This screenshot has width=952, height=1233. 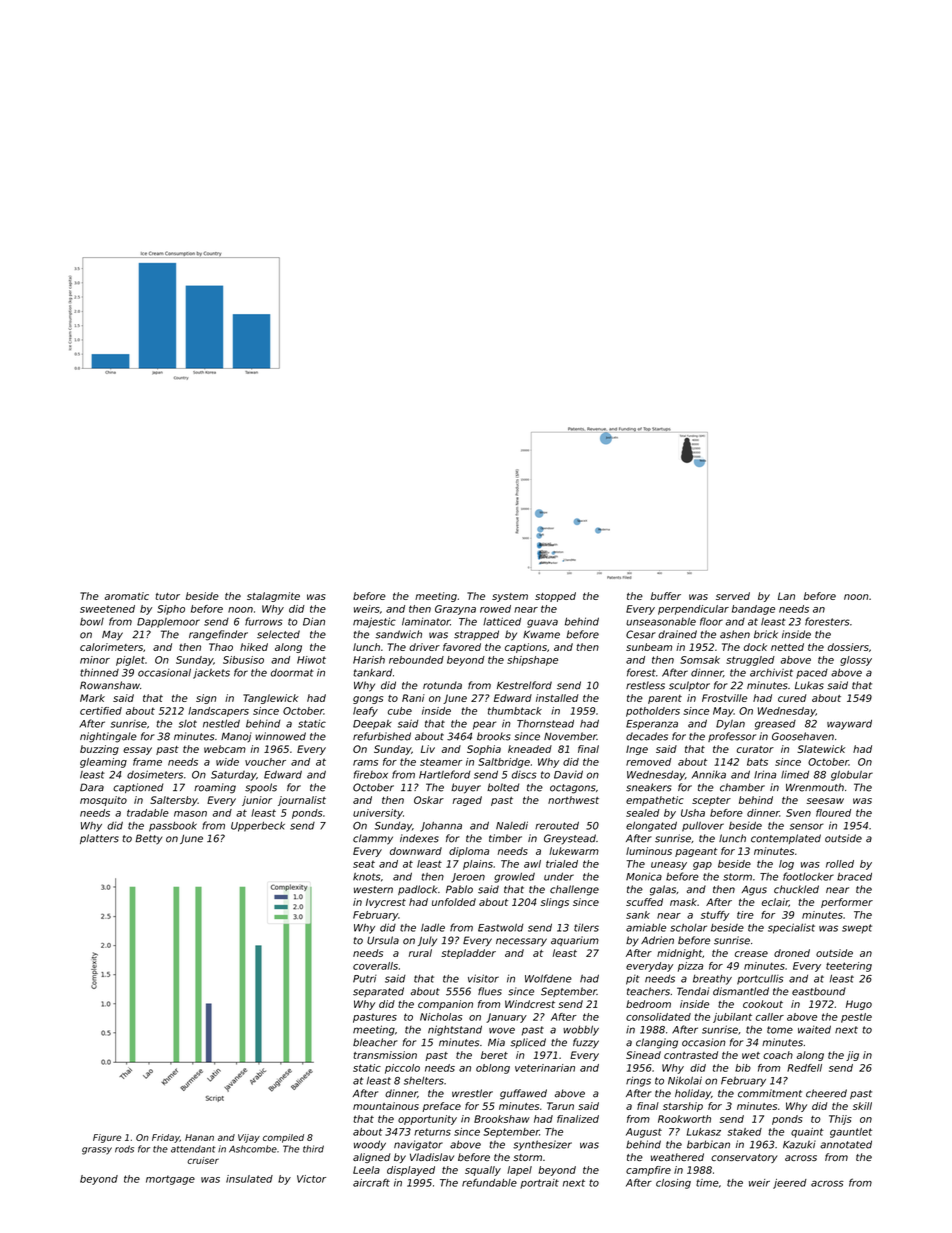 What do you see at coordinates (386, 1106) in the screenshot?
I see `mountainous` at bounding box center [386, 1106].
